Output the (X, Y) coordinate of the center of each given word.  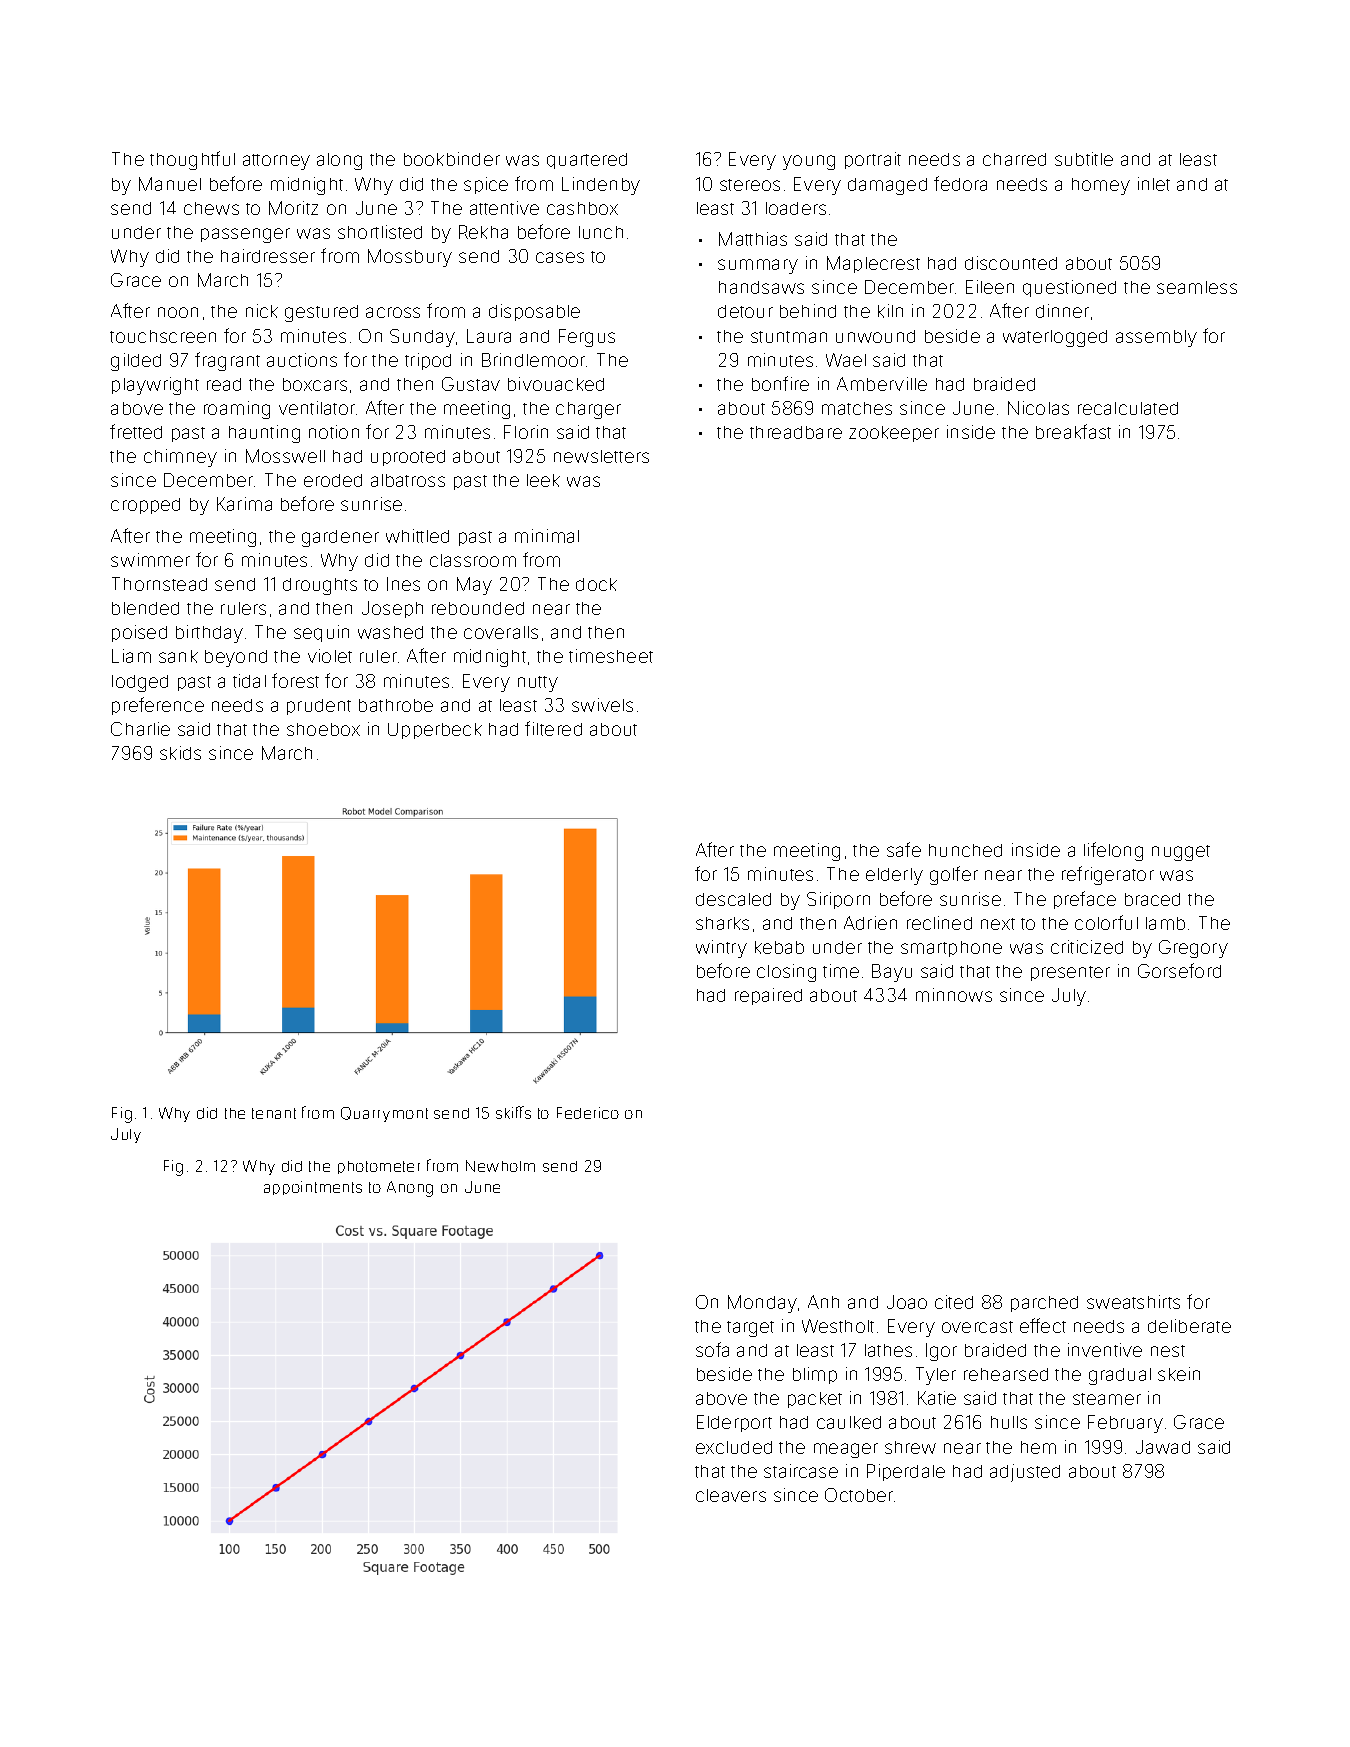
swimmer (150, 560)
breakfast (1073, 431)
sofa (712, 1349)
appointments (313, 1188)
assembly (1156, 338)
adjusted (1025, 1473)
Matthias (753, 239)
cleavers (731, 1495)
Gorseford (1179, 970)
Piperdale (906, 1472)
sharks (722, 923)
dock (596, 584)
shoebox (323, 729)
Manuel (170, 184)
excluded (734, 1447)
